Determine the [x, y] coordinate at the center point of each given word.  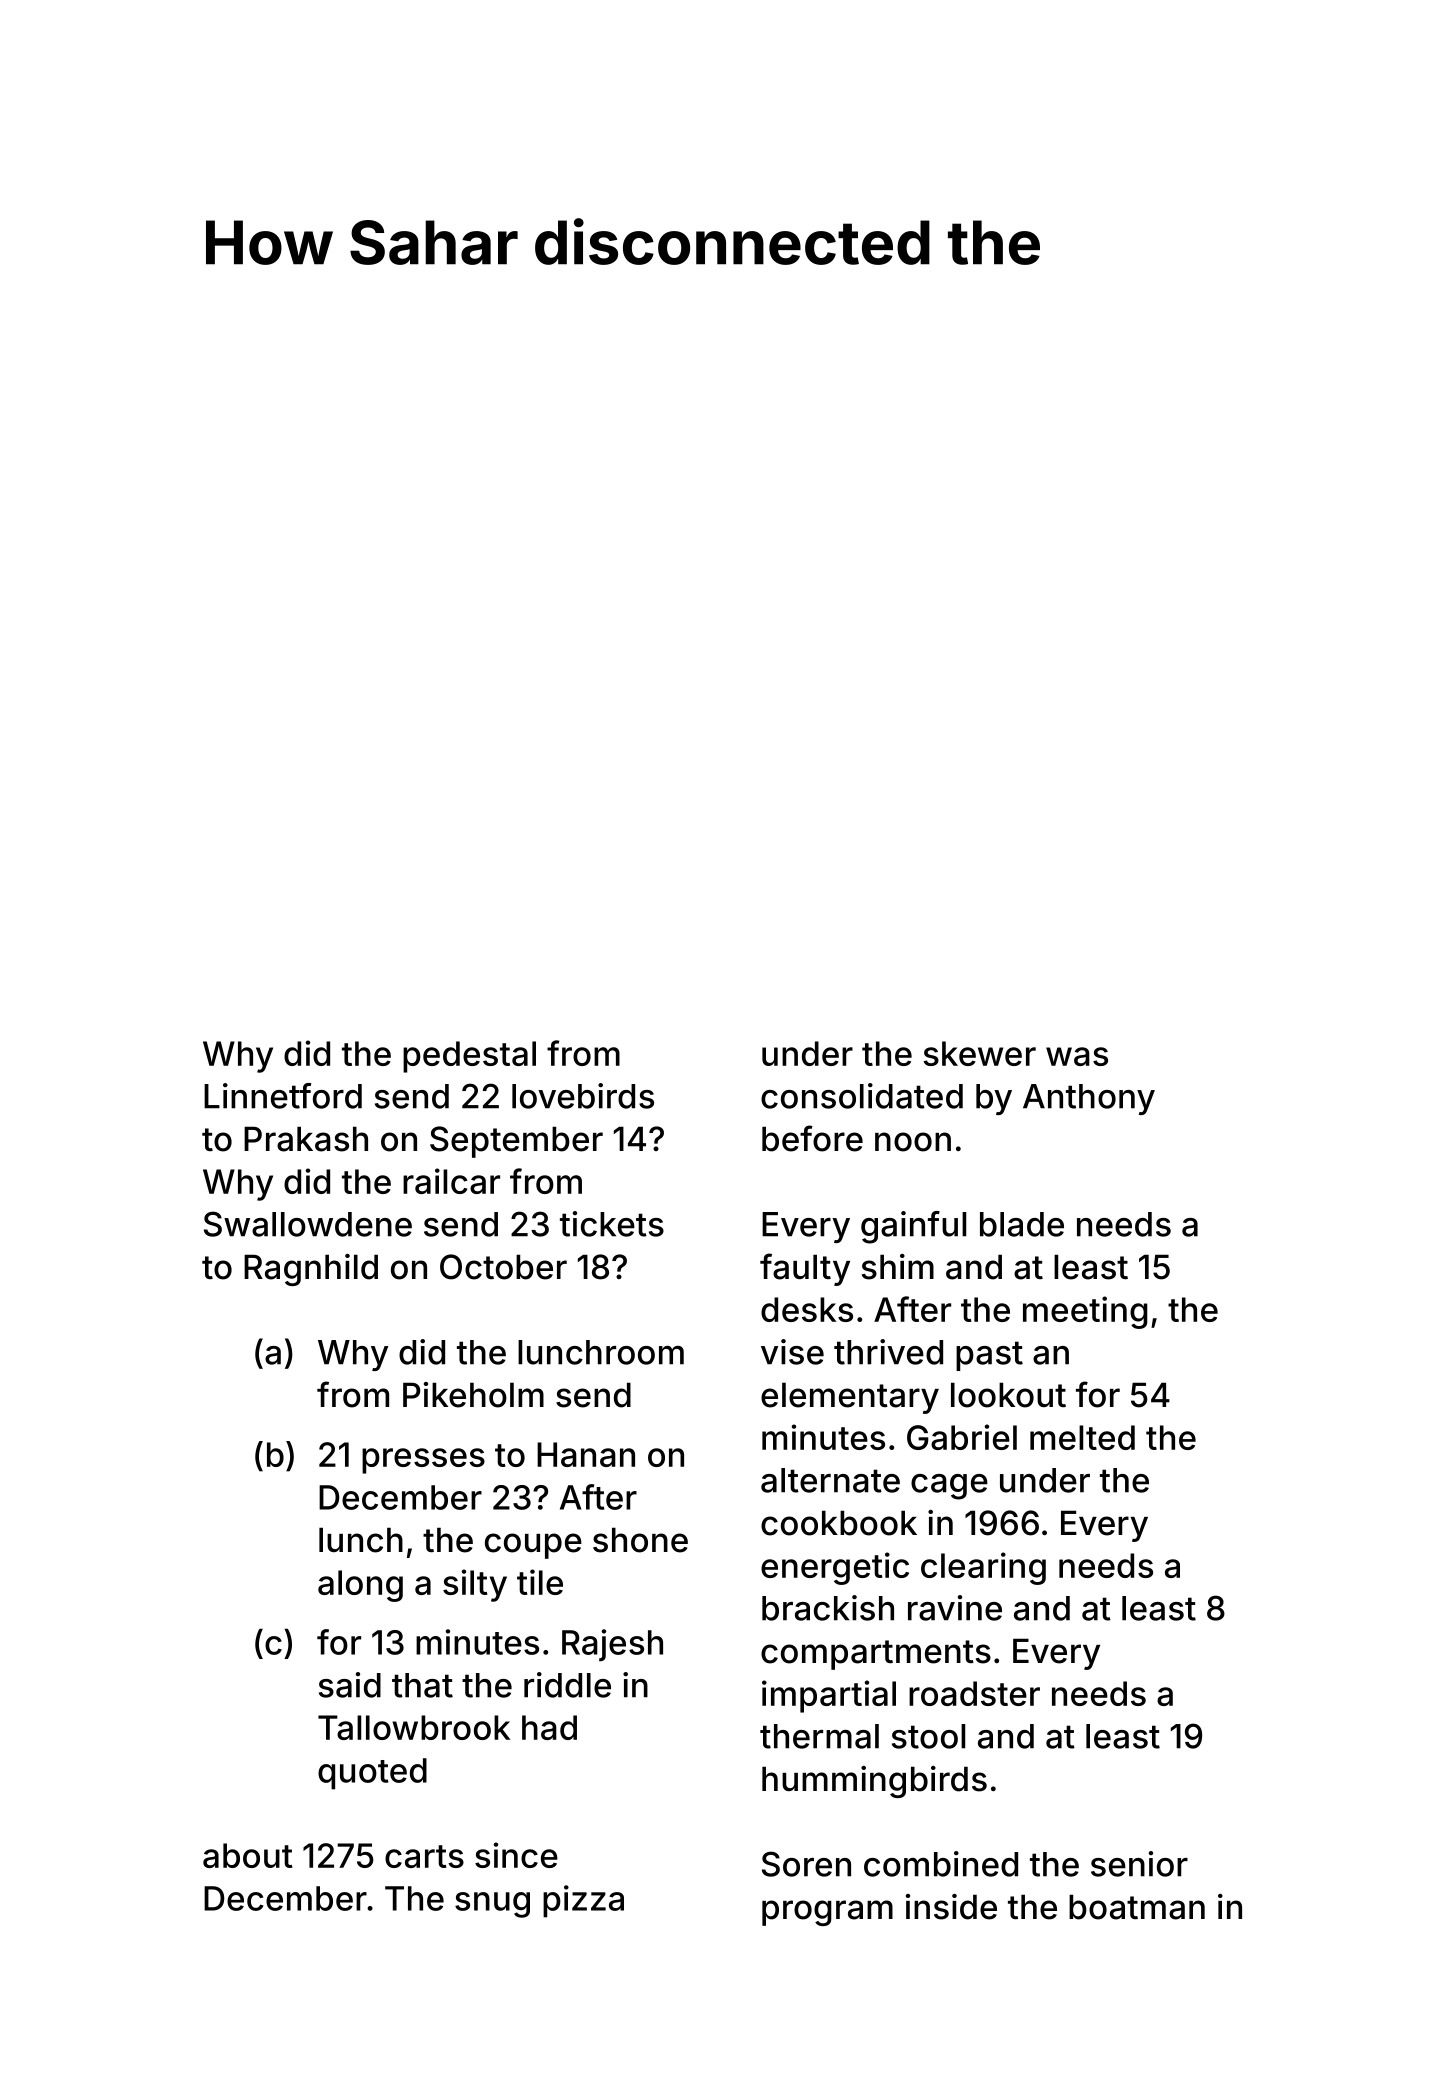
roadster [974, 1693]
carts [424, 1856]
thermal [819, 1736]
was [1077, 1056]
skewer [979, 1053]
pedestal [469, 1057]
